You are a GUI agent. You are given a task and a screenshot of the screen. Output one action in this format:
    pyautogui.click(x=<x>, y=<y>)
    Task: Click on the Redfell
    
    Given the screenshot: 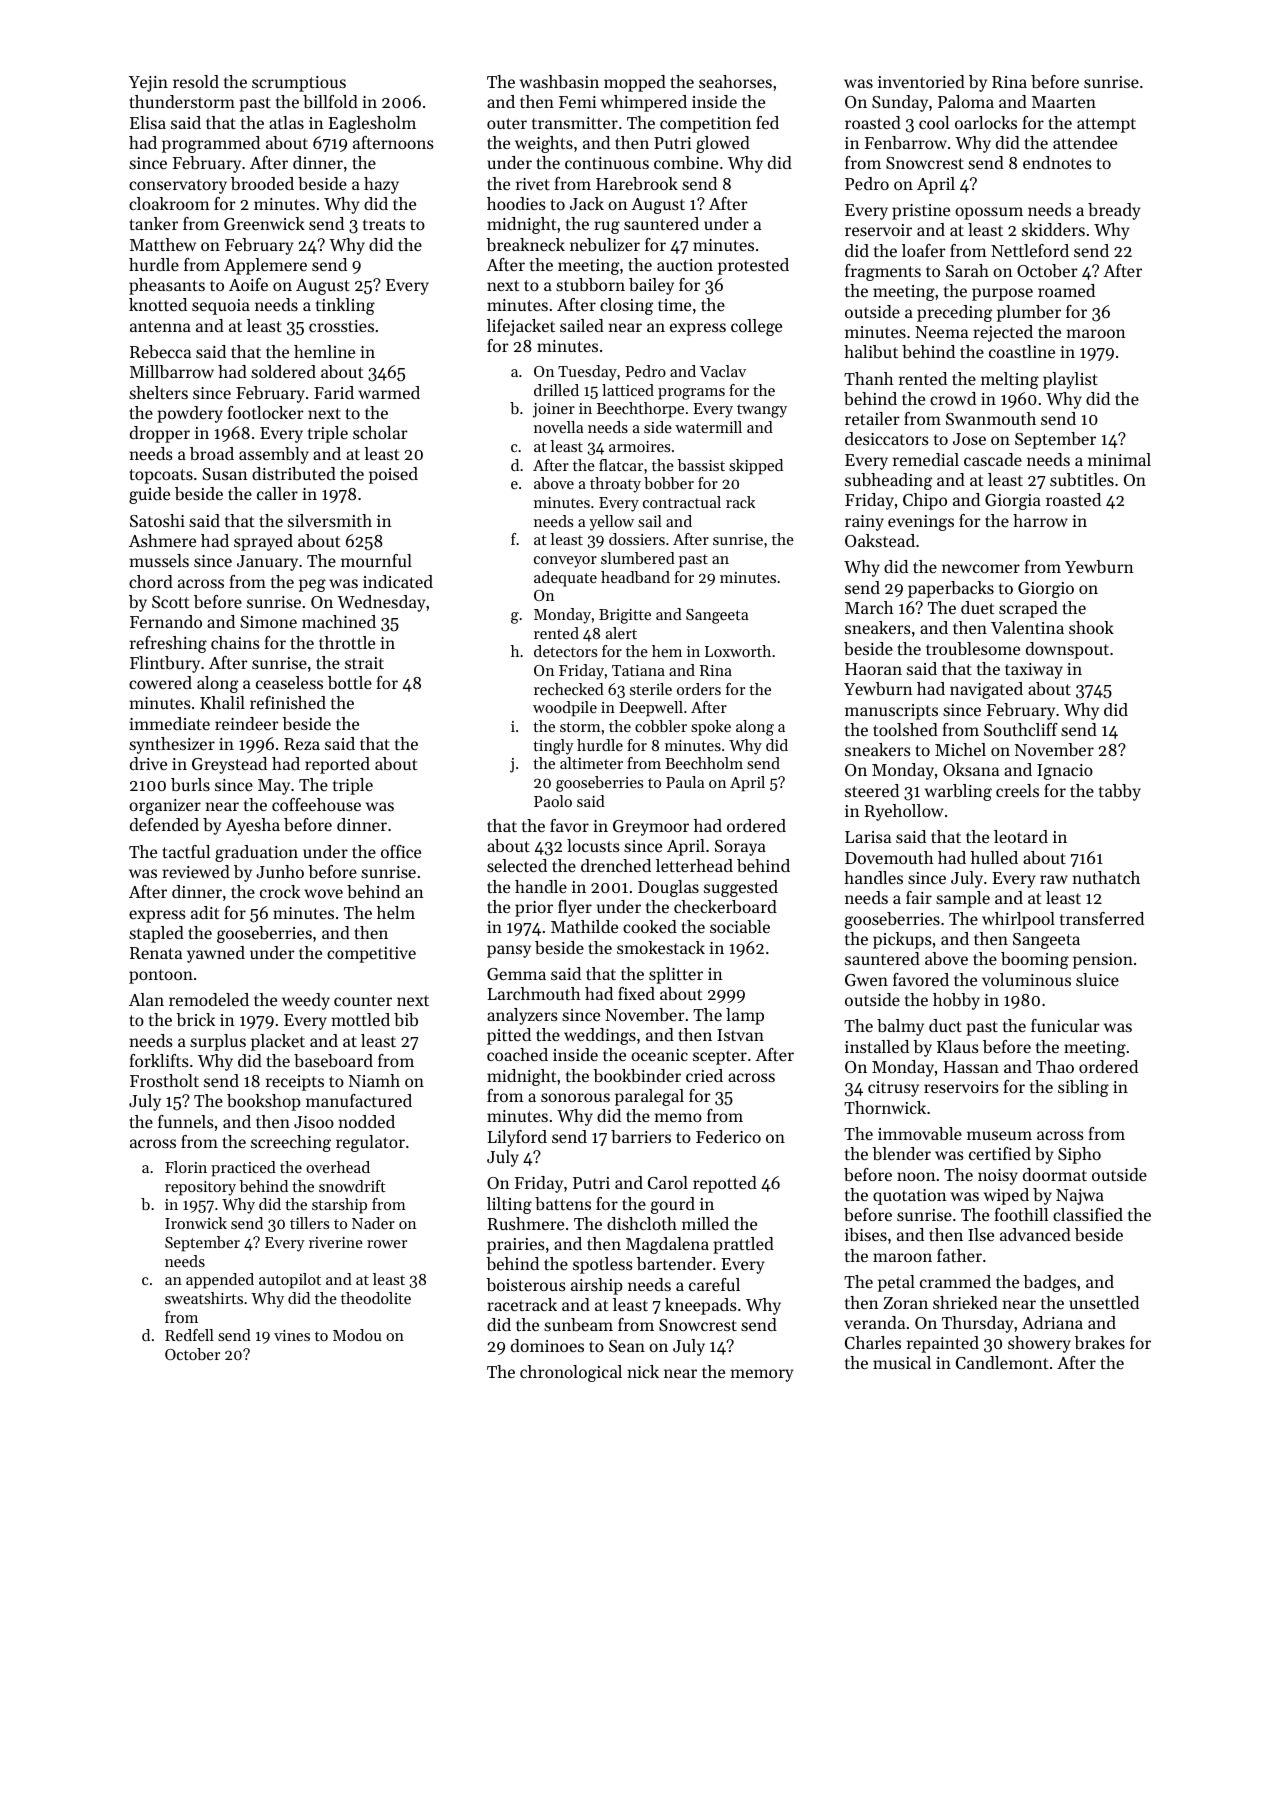 What is the action you would take?
    pyautogui.click(x=189, y=1335)
